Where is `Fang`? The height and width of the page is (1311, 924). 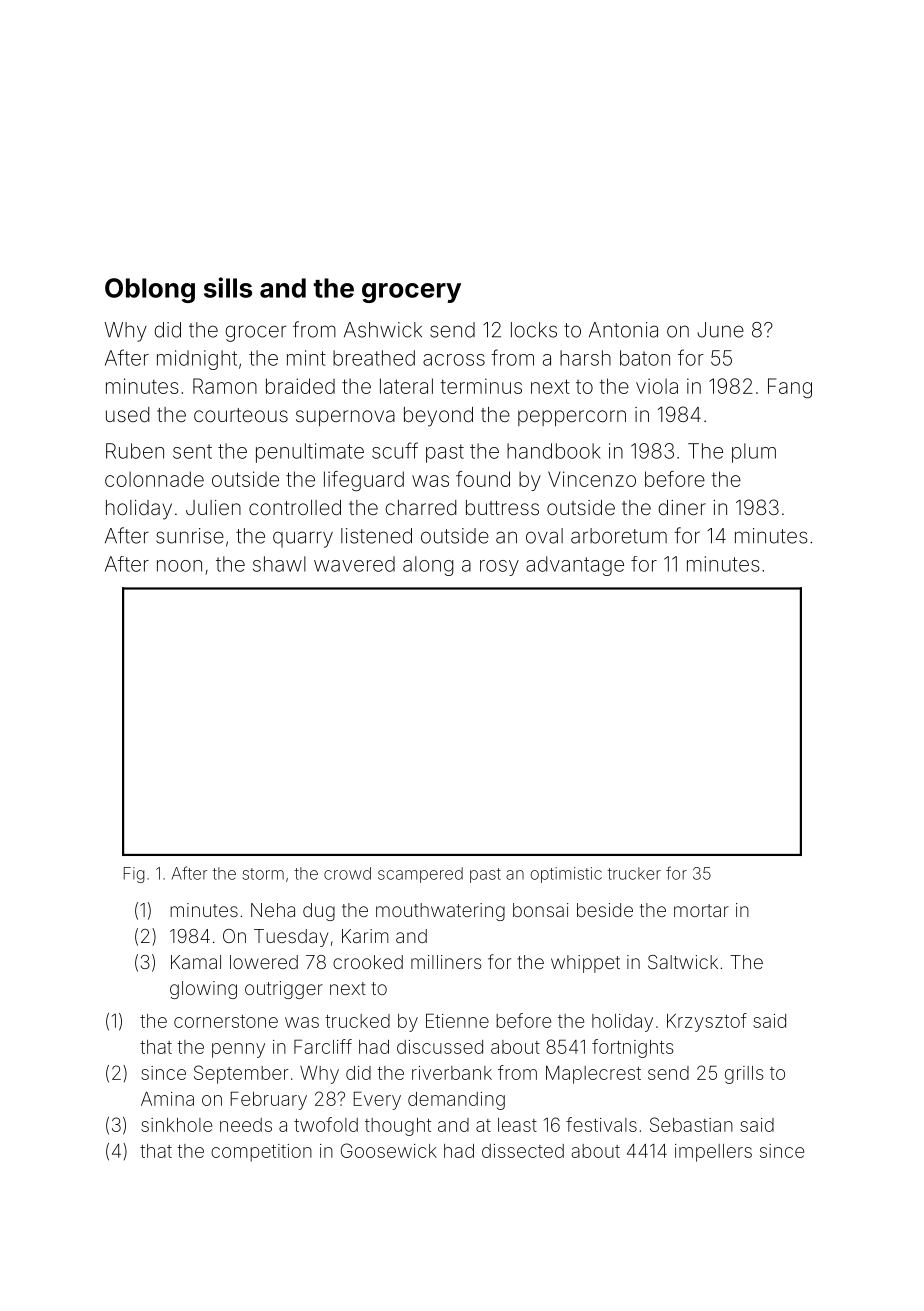
Fang is located at coordinates (790, 388).
